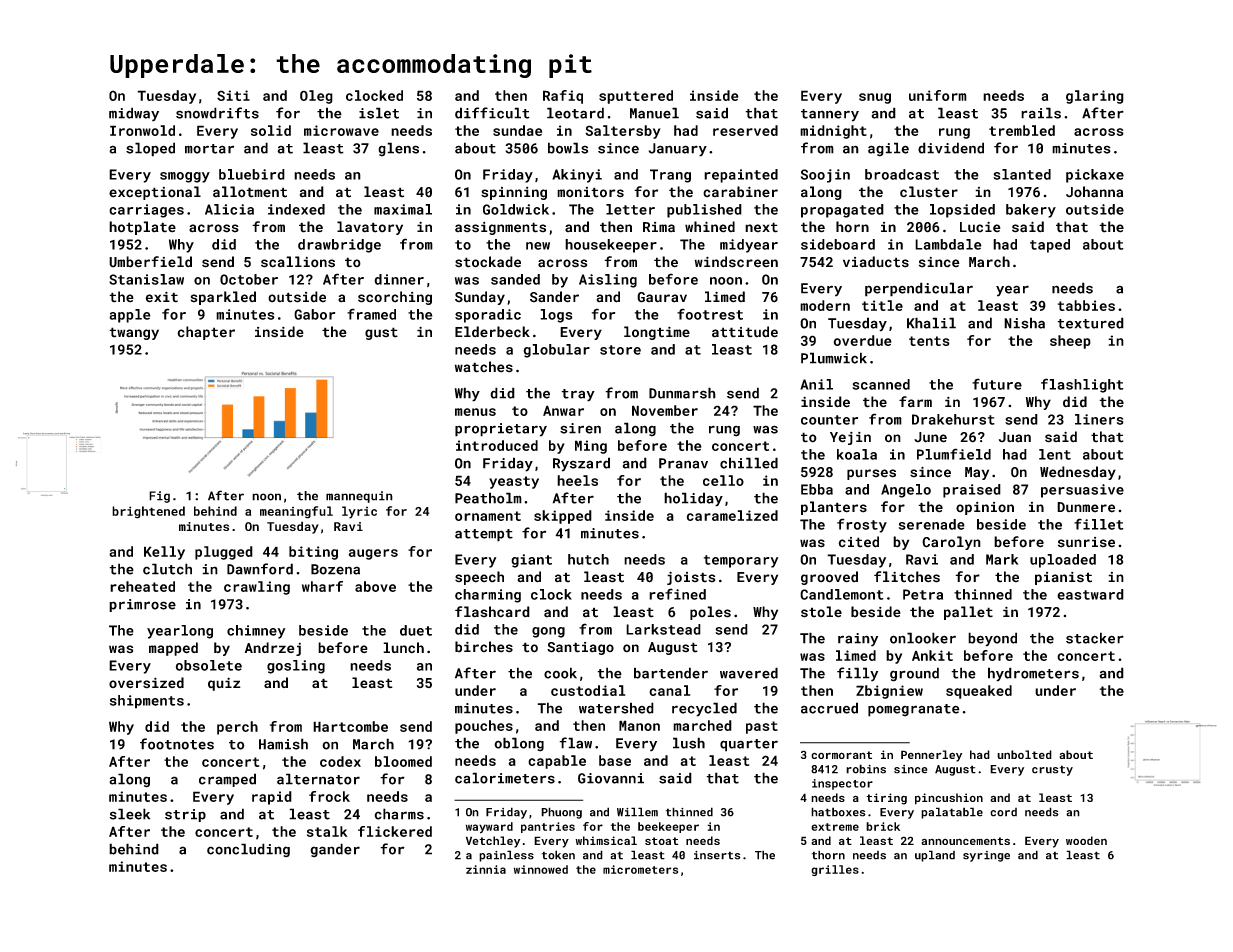 The height and width of the screenshot is (952, 1233). What do you see at coordinates (580, 648) in the screenshot?
I see `Santiago` at bounding box center [580, 648].
